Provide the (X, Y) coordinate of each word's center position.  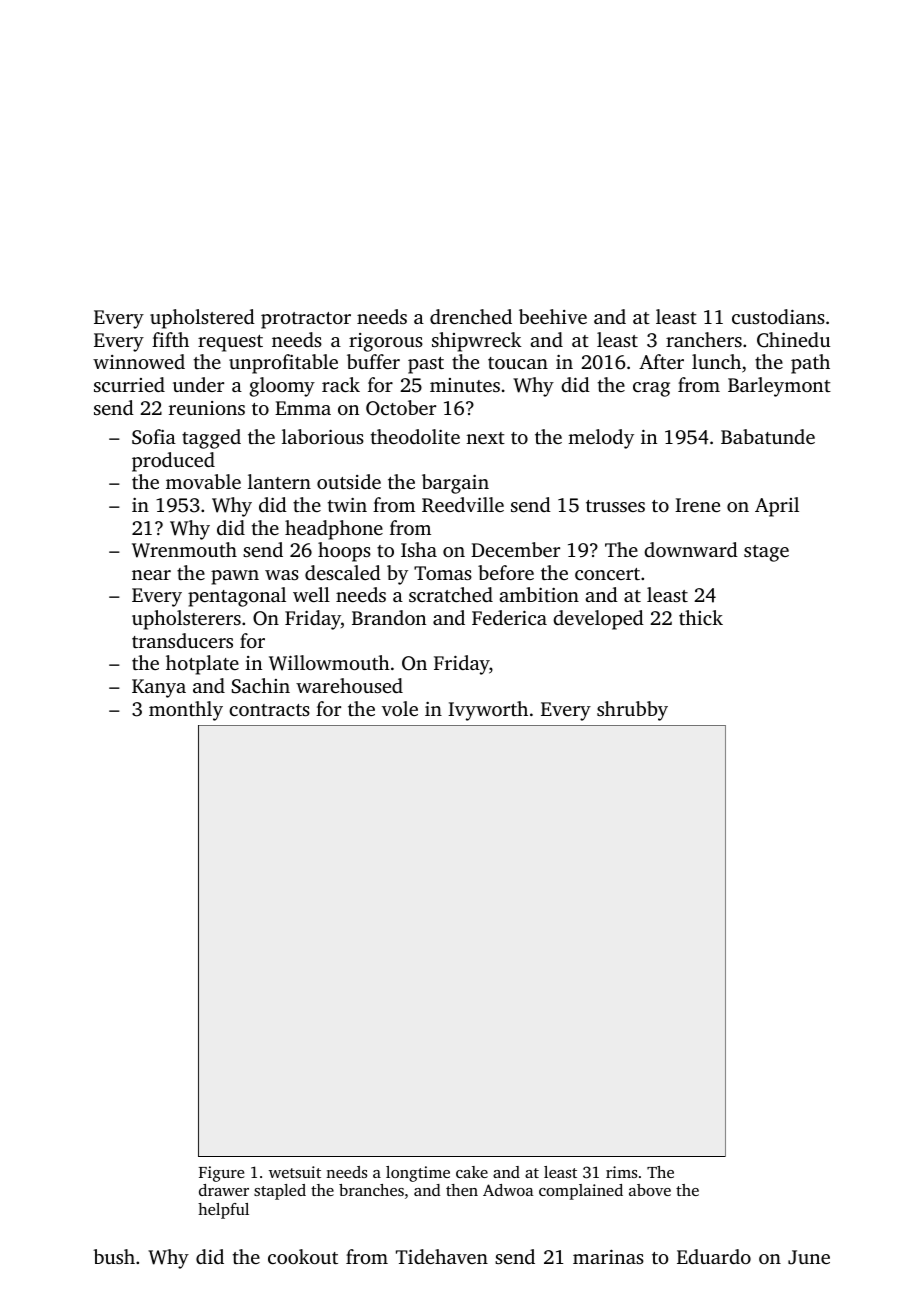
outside (349, 481)
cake (472, 1172)
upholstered (202, 319)
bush (114, 1256)
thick (701, 617)
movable (203, 481)
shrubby (632, 711)
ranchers (704, 339)
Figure (221, 1174)
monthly (186, 711)
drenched (471, 316)
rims (621, 1172)
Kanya (159, 688)
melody (601, 439)
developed (598, 620)
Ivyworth (488, 711)
